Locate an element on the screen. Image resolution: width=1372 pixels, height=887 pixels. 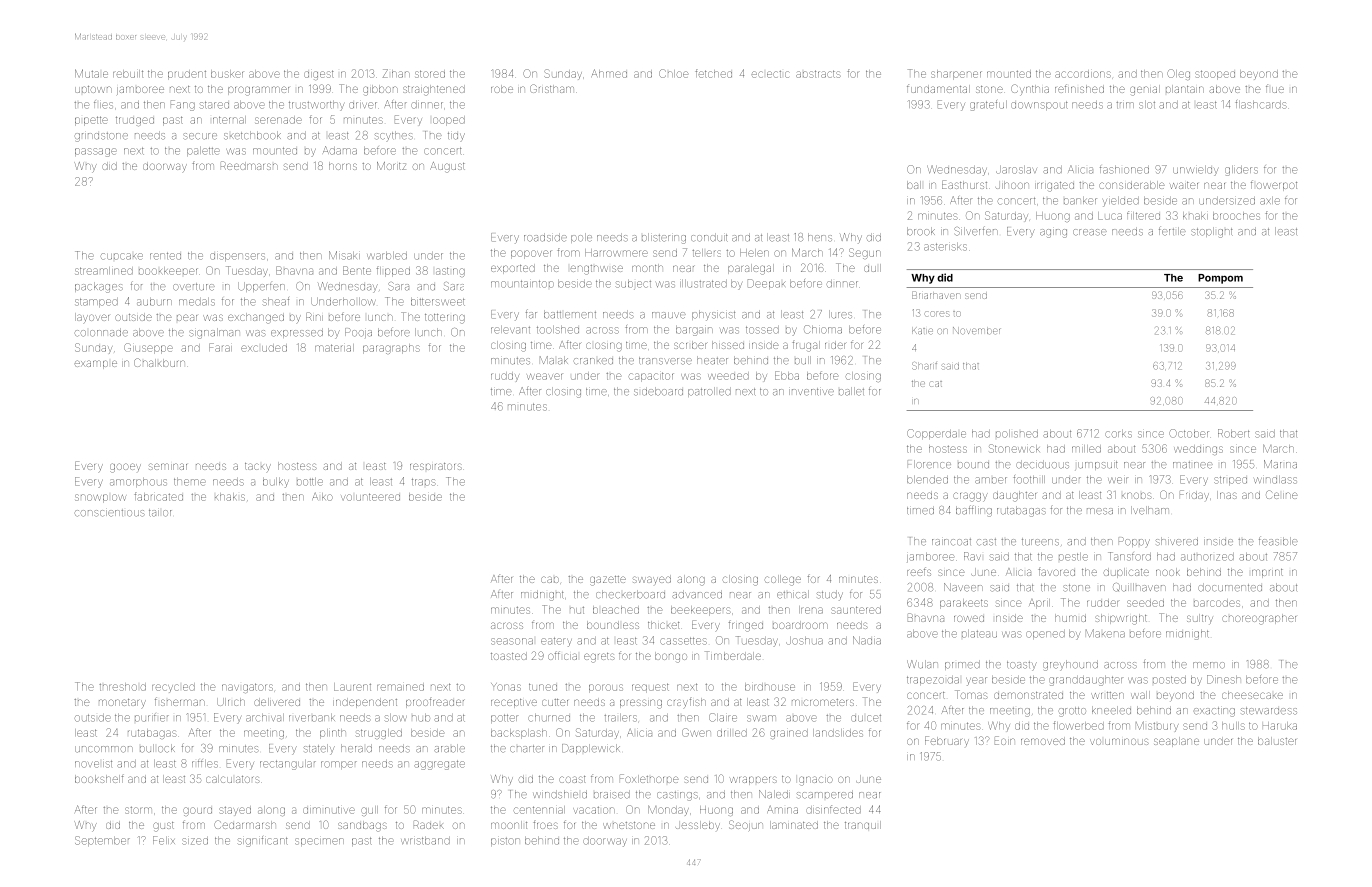
Easthurst is located at coordinates (964, 184).
